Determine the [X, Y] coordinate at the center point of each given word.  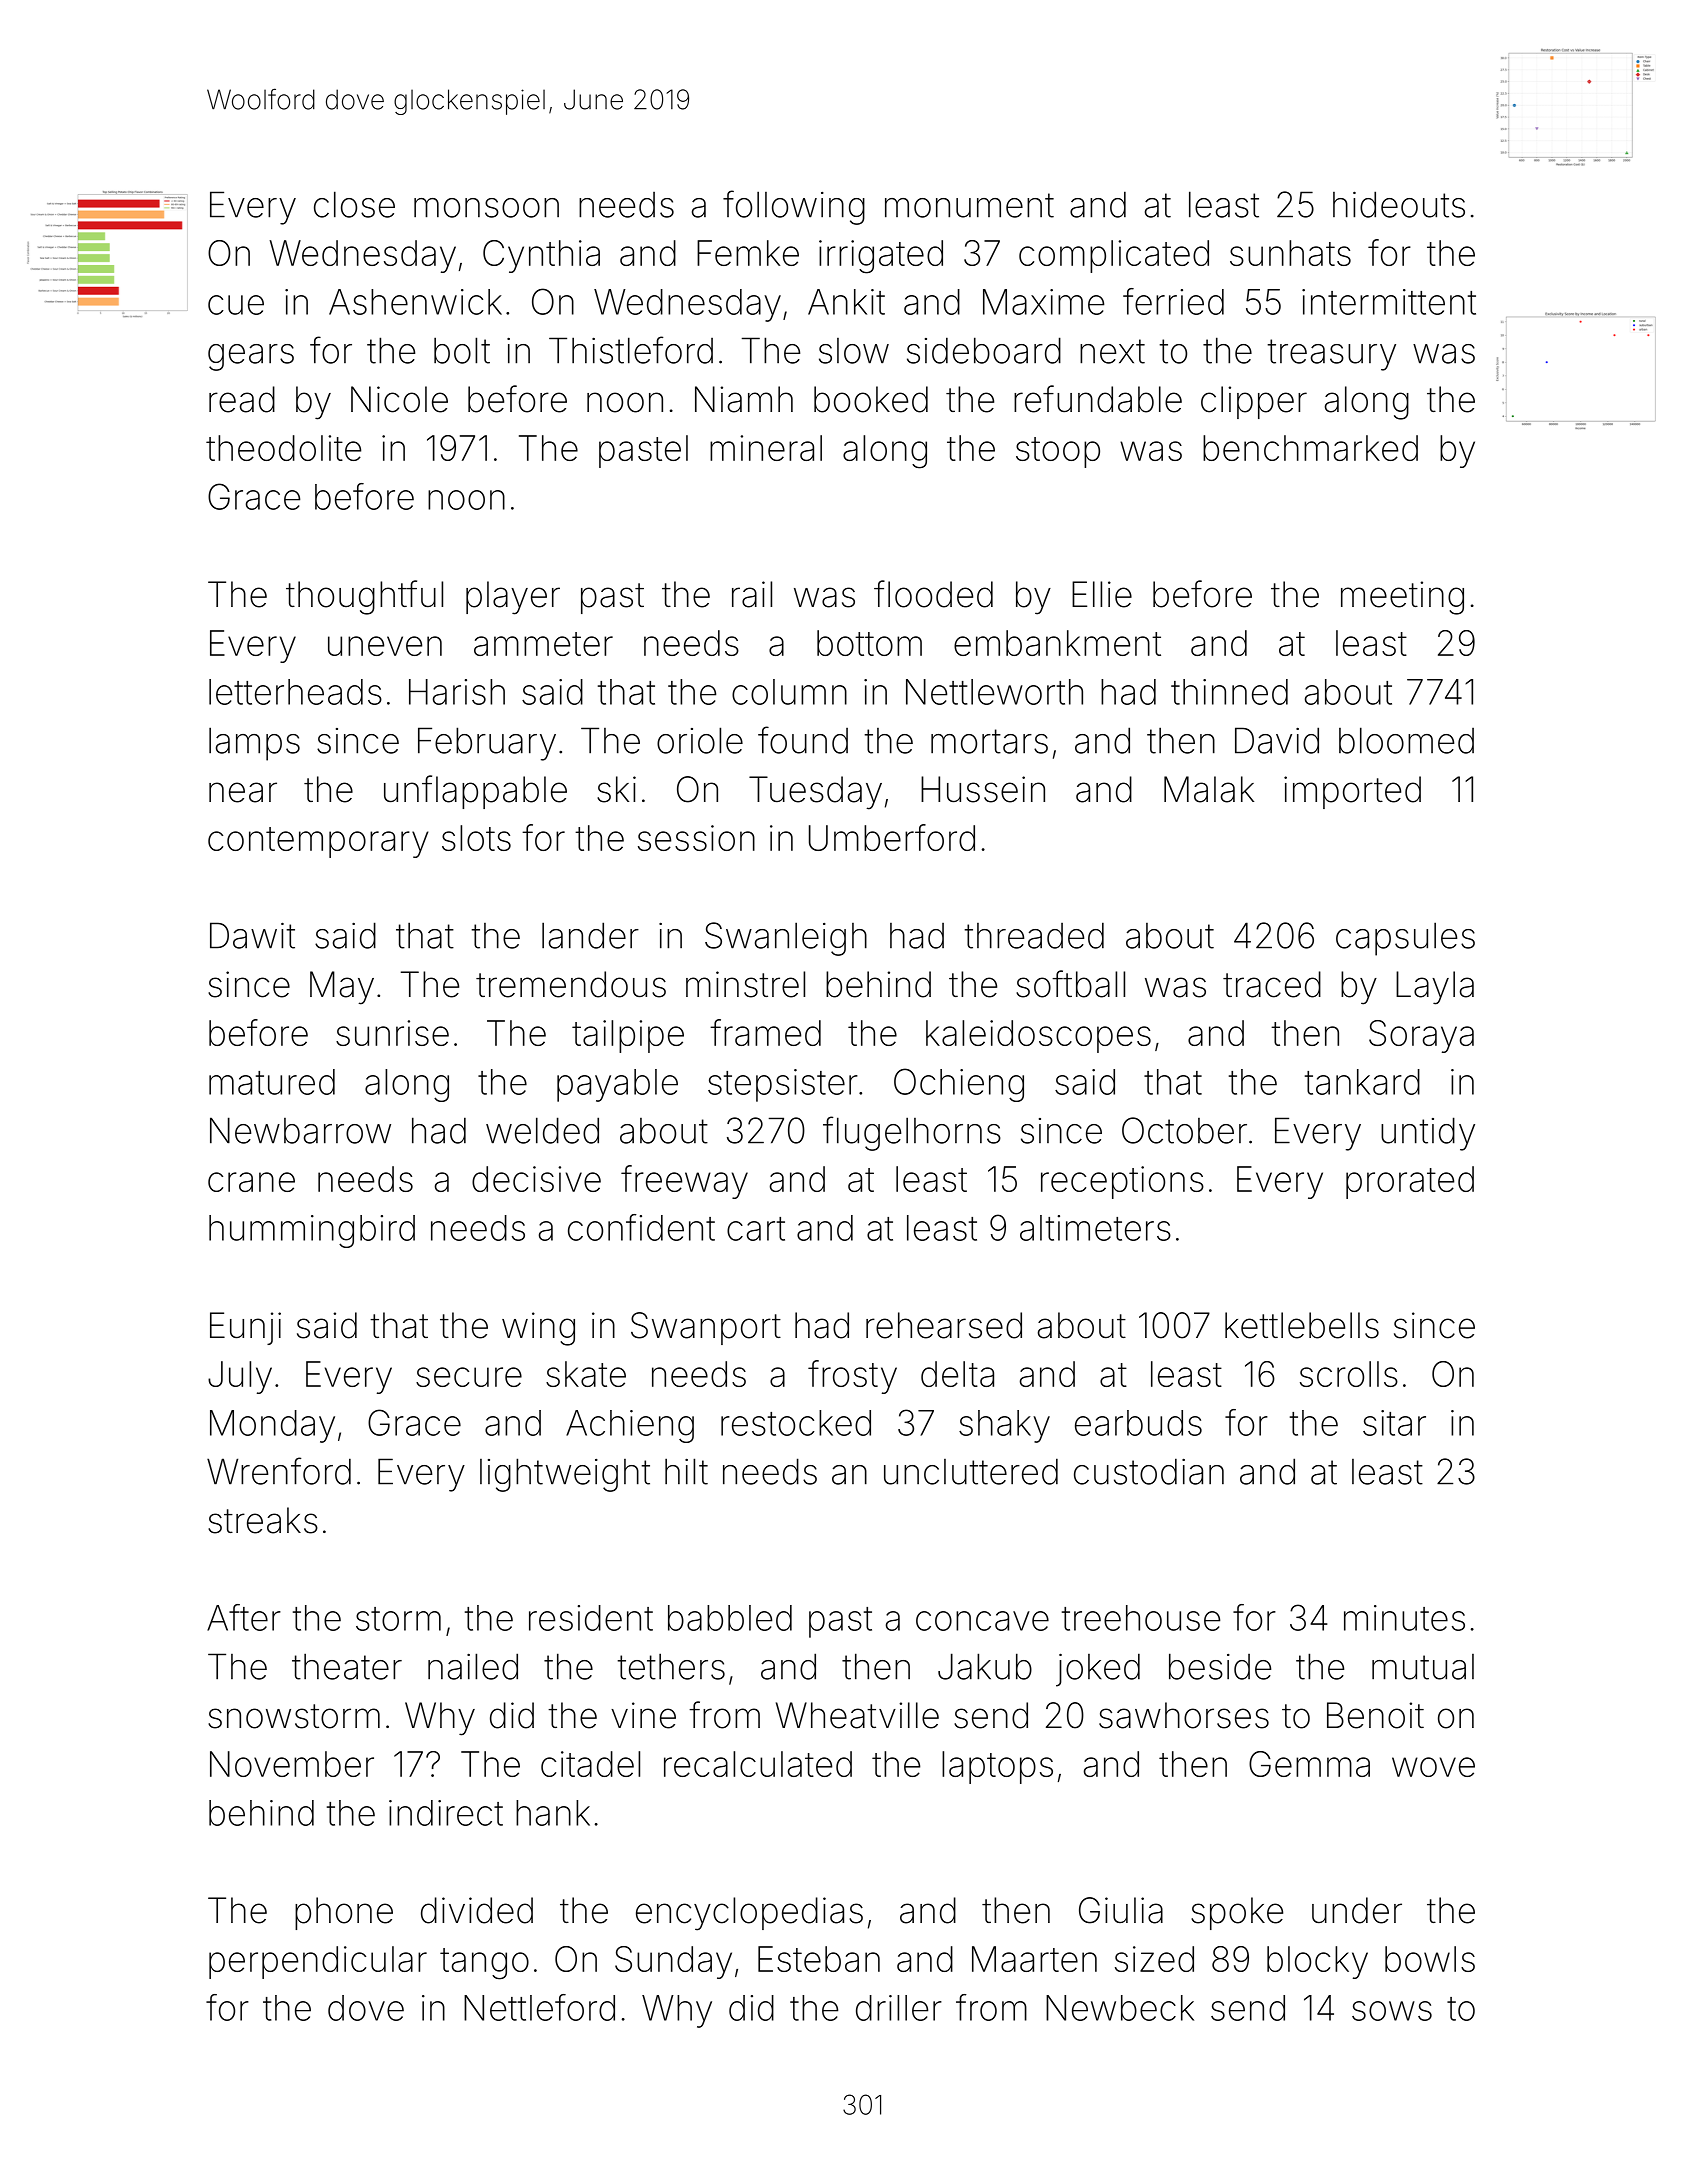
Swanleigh [786, 939]
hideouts [1399, 204]
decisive [536, 1179]
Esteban [819, 1959]
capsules [1405, 939]
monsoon [486, 208]
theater [347, 1666]
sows [1392, 2011]
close [354, 204]
